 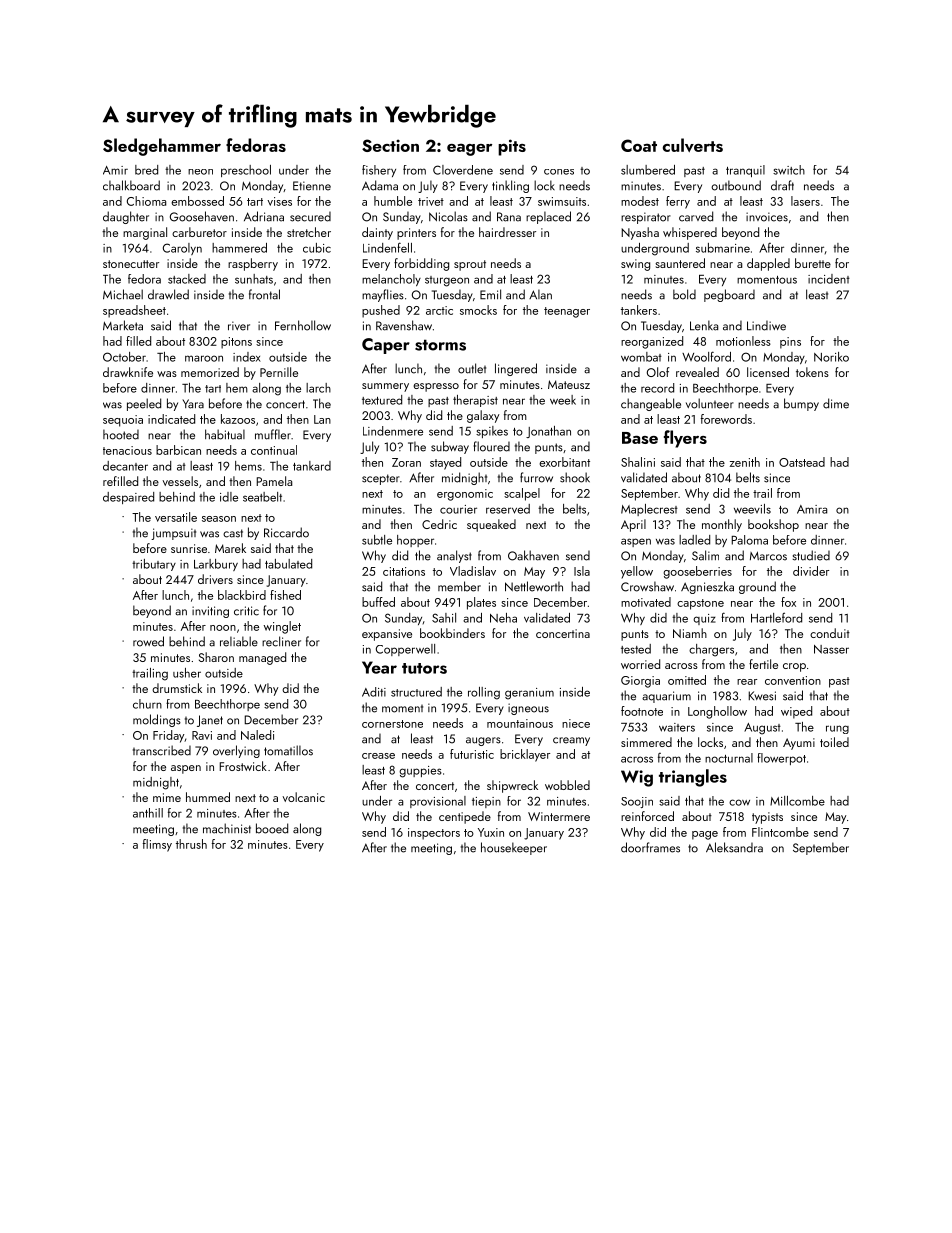 What do you see at coordinates (512, 147) in the screenshot?
I see `pits` at bounding box center [512, 147].
